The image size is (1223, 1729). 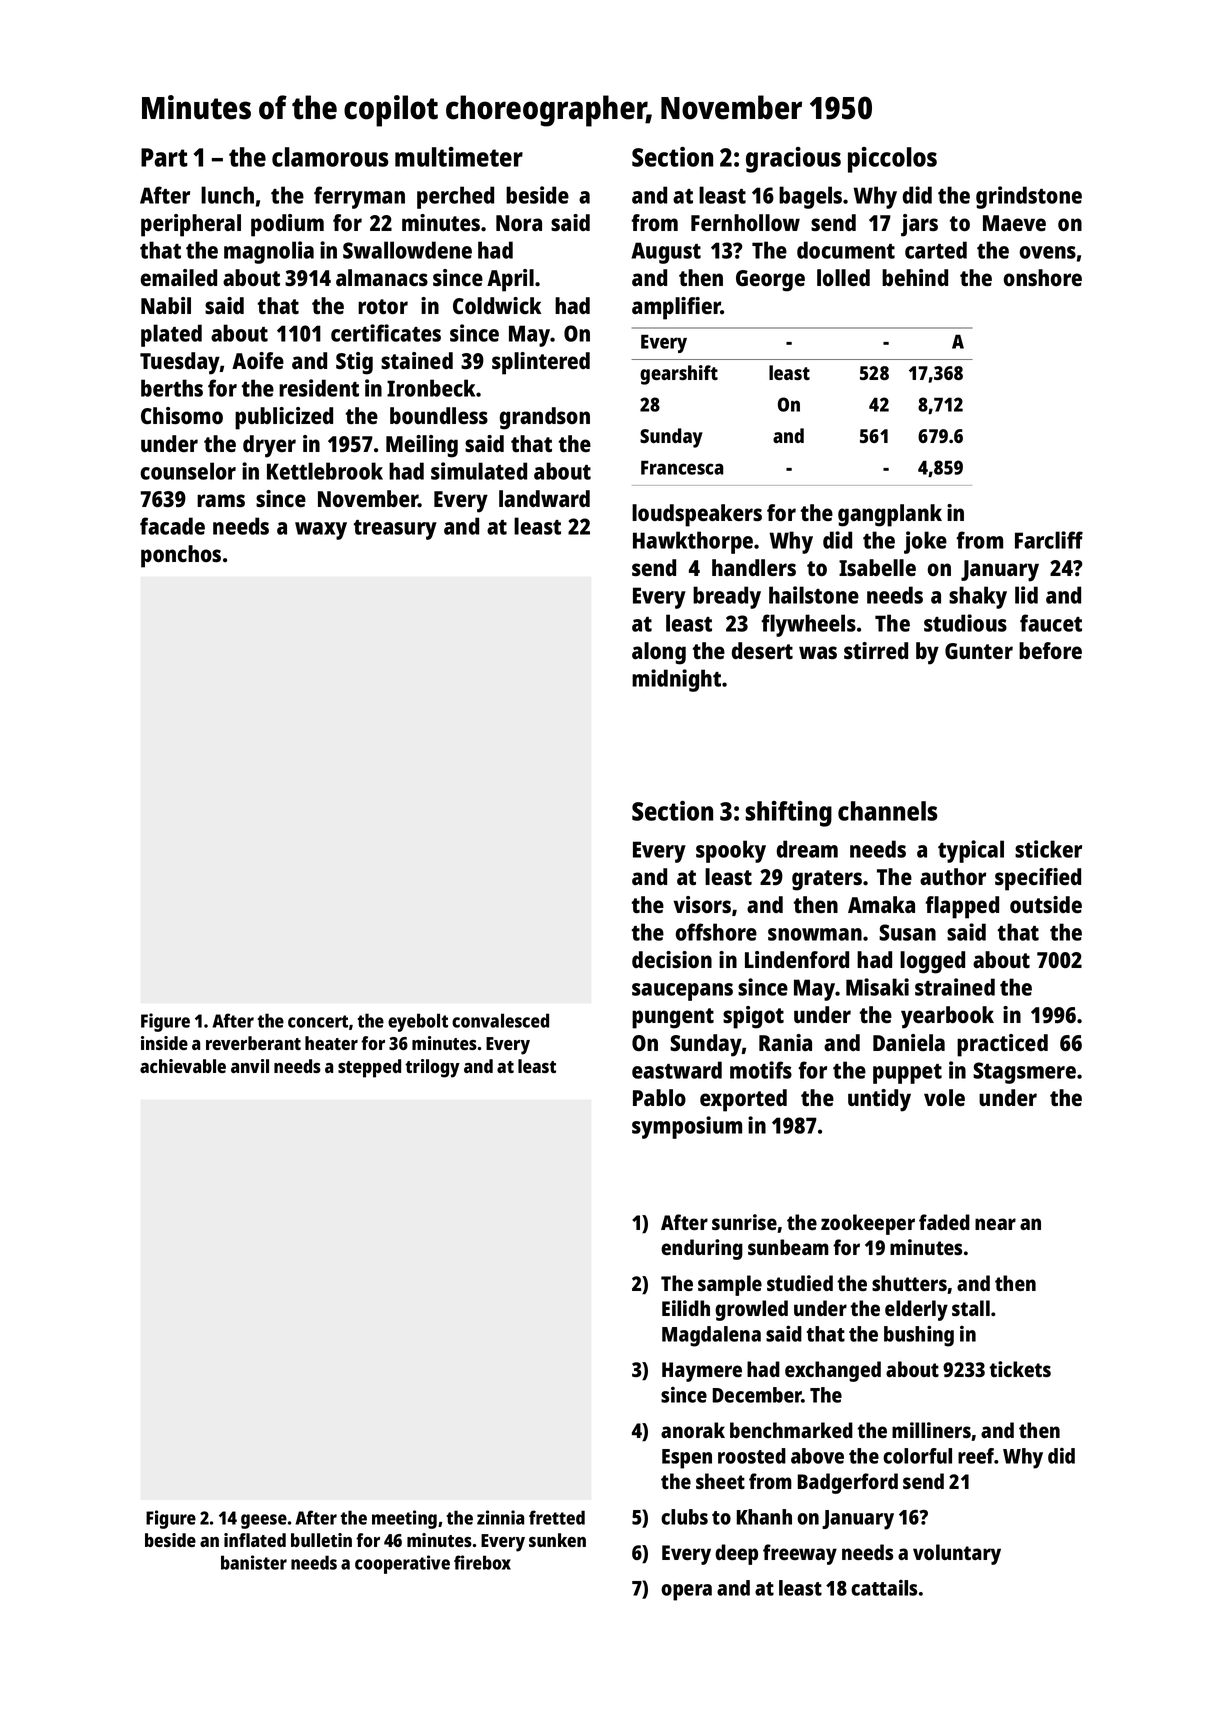 What do you see at coordinates (269, 446) in the image?
I see `dryer` at bounding box center [269, 446].
